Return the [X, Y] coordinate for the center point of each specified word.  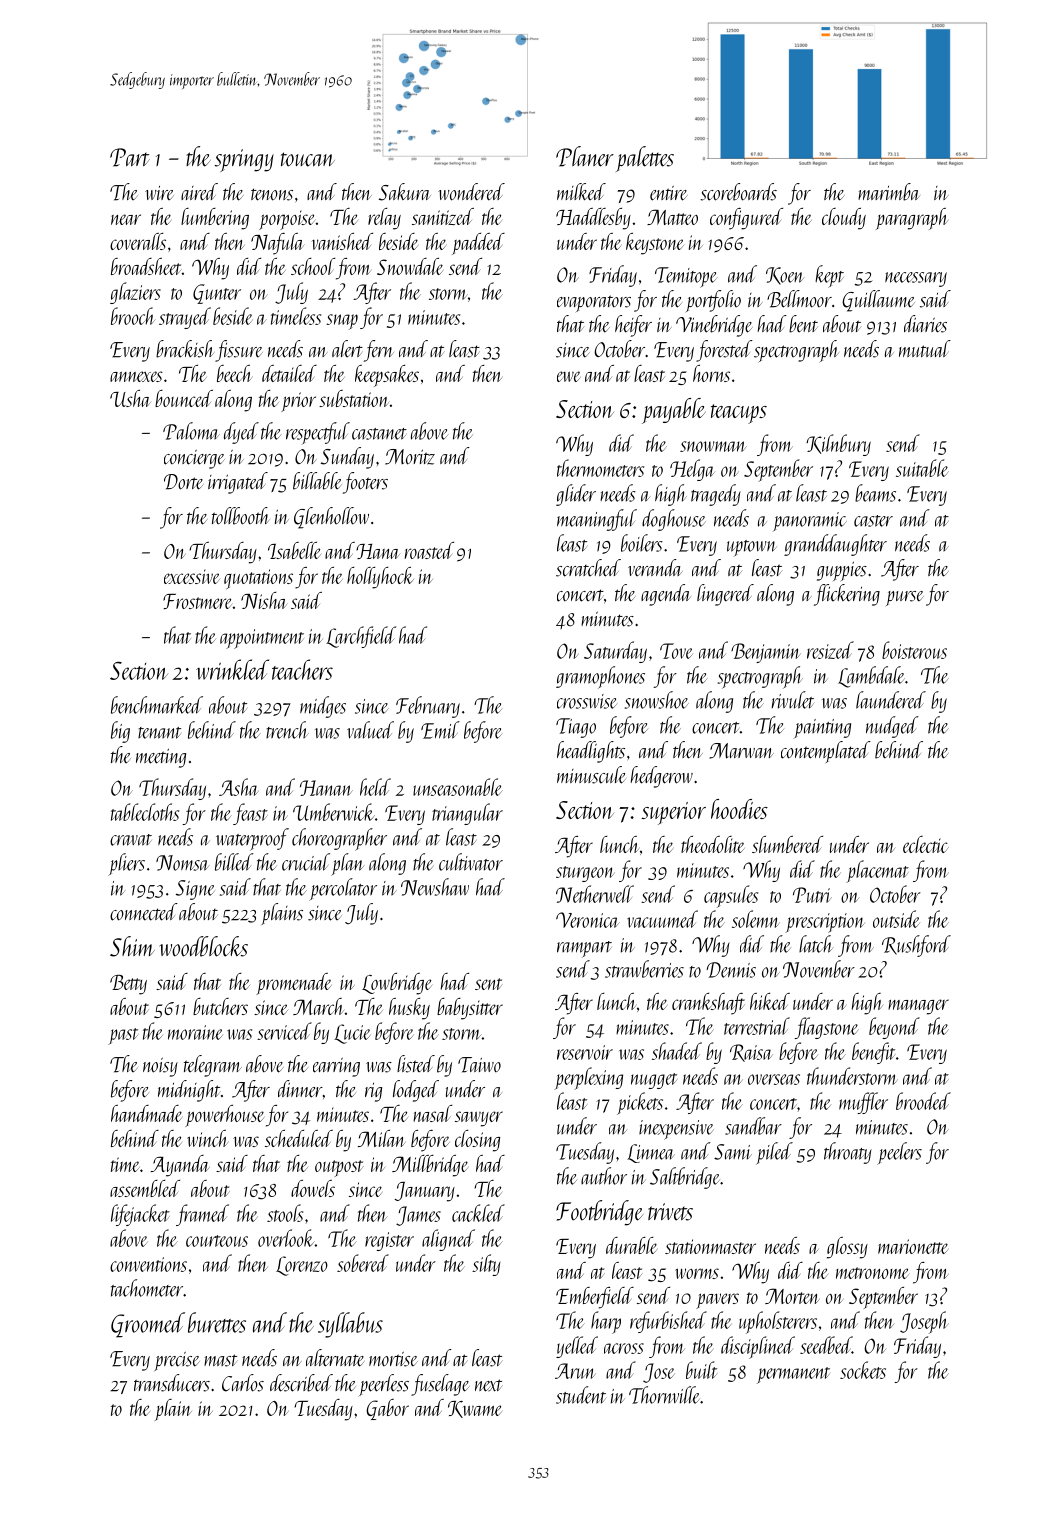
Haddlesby [593, 219]
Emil [440, 730]
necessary [916, 279]
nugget [654, 1081]
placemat [877, 871]
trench [287, 730]
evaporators [594, 303]
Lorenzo [302, 1266]
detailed [289, 373]
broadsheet [146, 266]
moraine [195, 1032]
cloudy [844, 219]
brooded [923, 1101]
